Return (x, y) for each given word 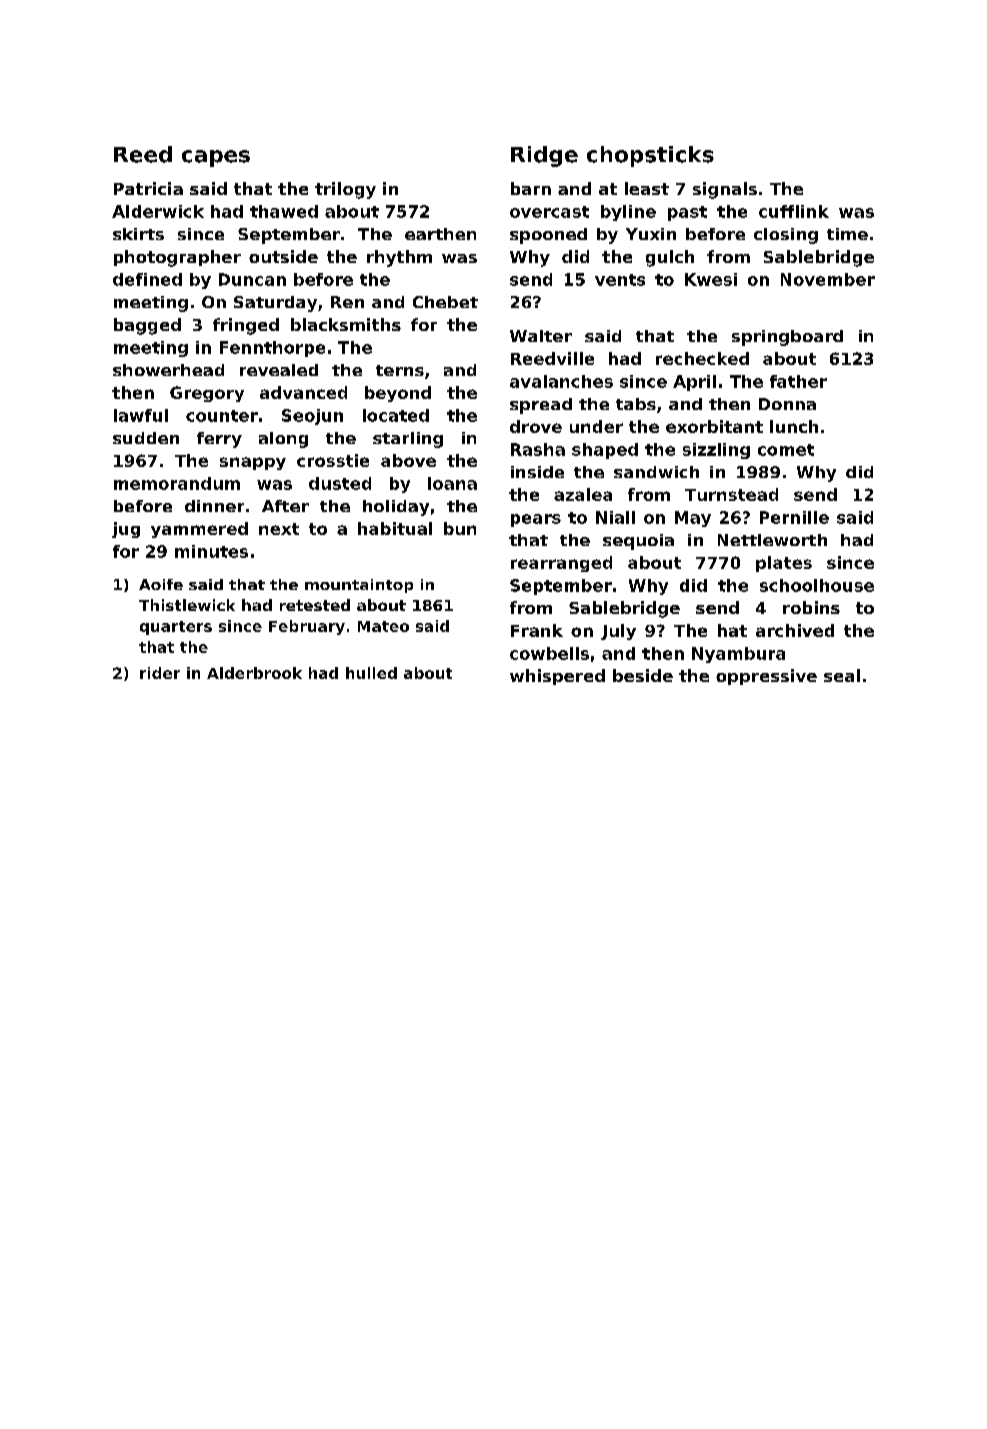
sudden (146, 438)
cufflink (794, 211)
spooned (548, 236)
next (279, 529)
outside (283, 256)
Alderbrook (254, 673)
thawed (284, 211)
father (798, 381)
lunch (794, 426)
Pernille (794, 517)
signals (725, 190)
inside (537, 472)
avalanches (561, 381)
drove (536, 426)
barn (531, 188)
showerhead (168, 370)
